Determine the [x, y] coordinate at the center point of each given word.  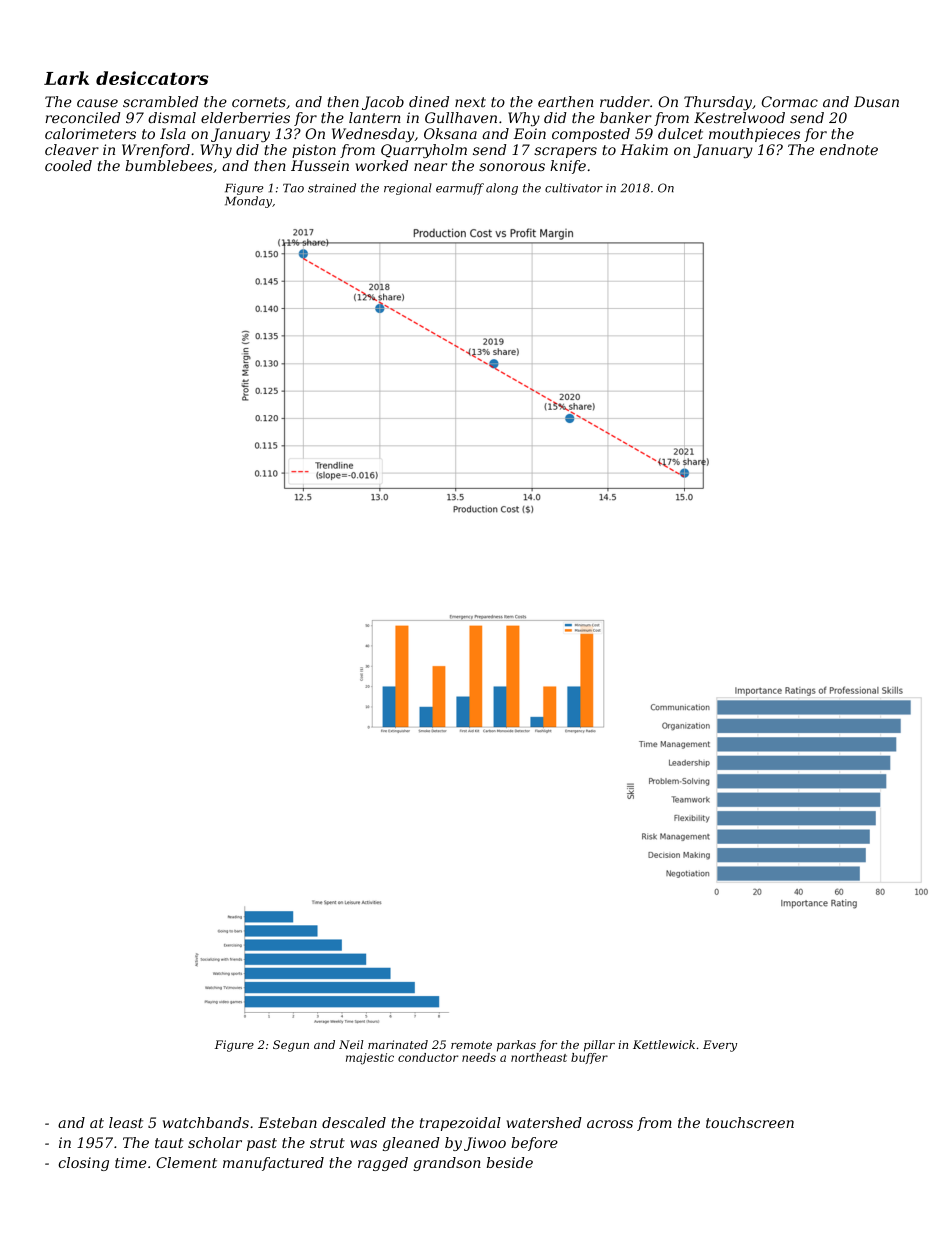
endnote [849, 149]
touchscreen [750, 1122]
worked [382, 165]
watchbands [206, 1122]
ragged [383, 1164]
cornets [259, 102]
